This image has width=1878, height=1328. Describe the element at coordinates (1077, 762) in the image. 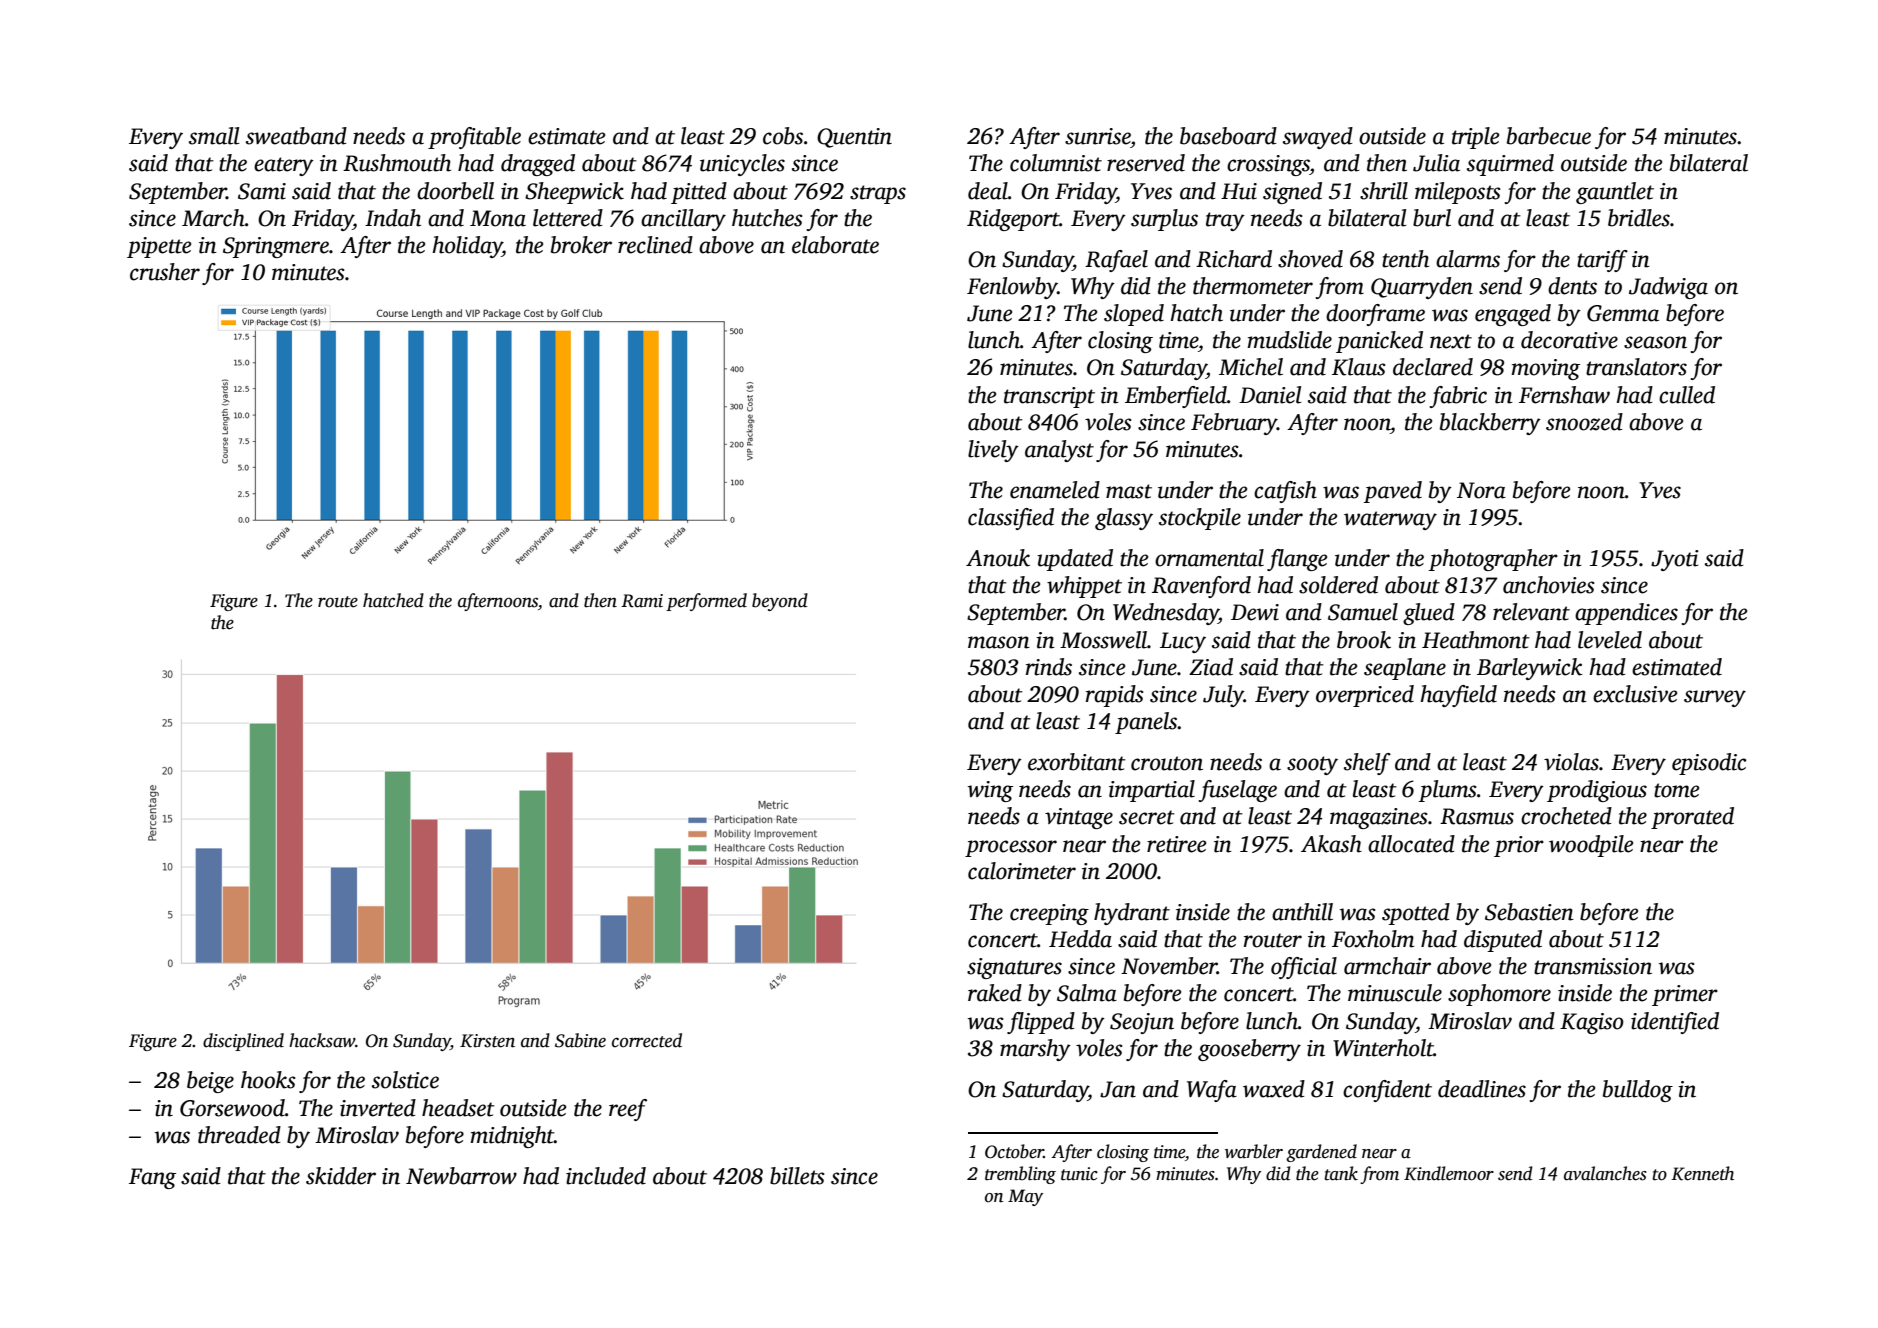

I see `exorbitant` at that location.
